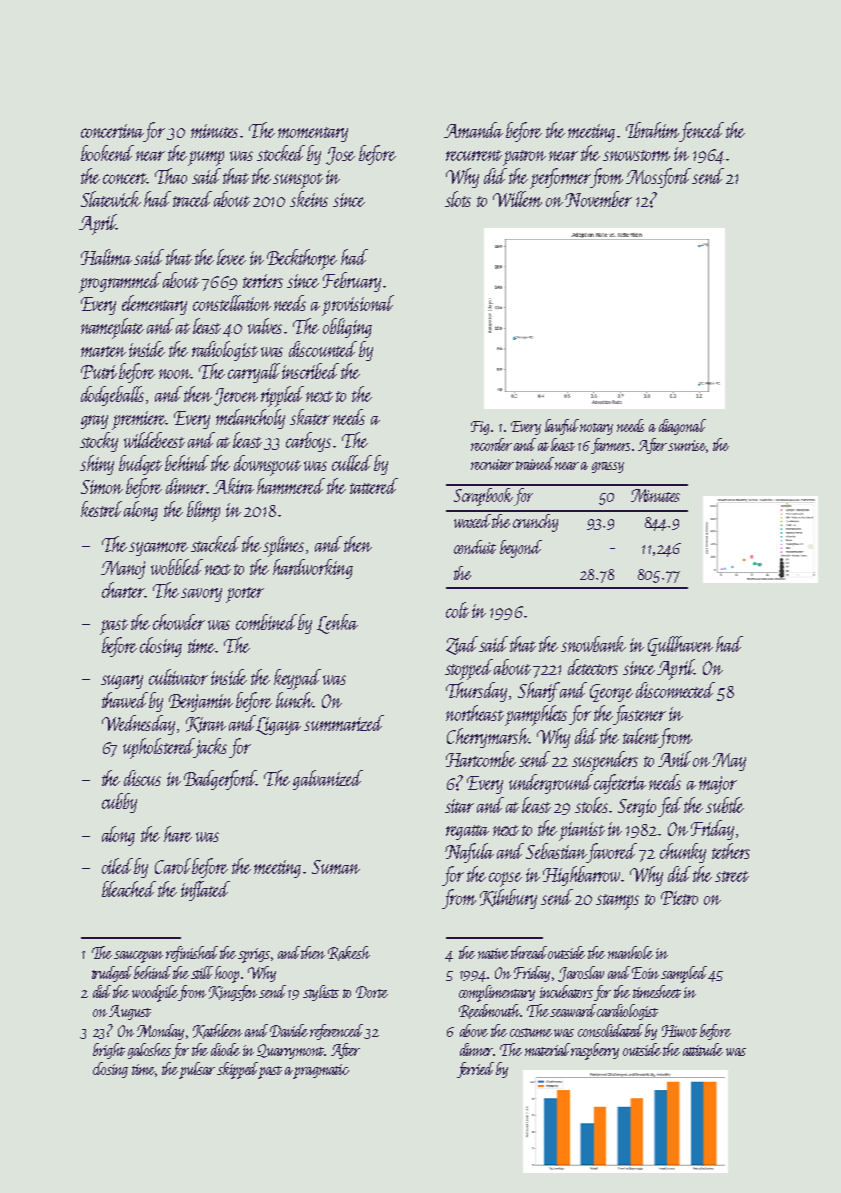  I want to click on Suman, so click(336, 867).
